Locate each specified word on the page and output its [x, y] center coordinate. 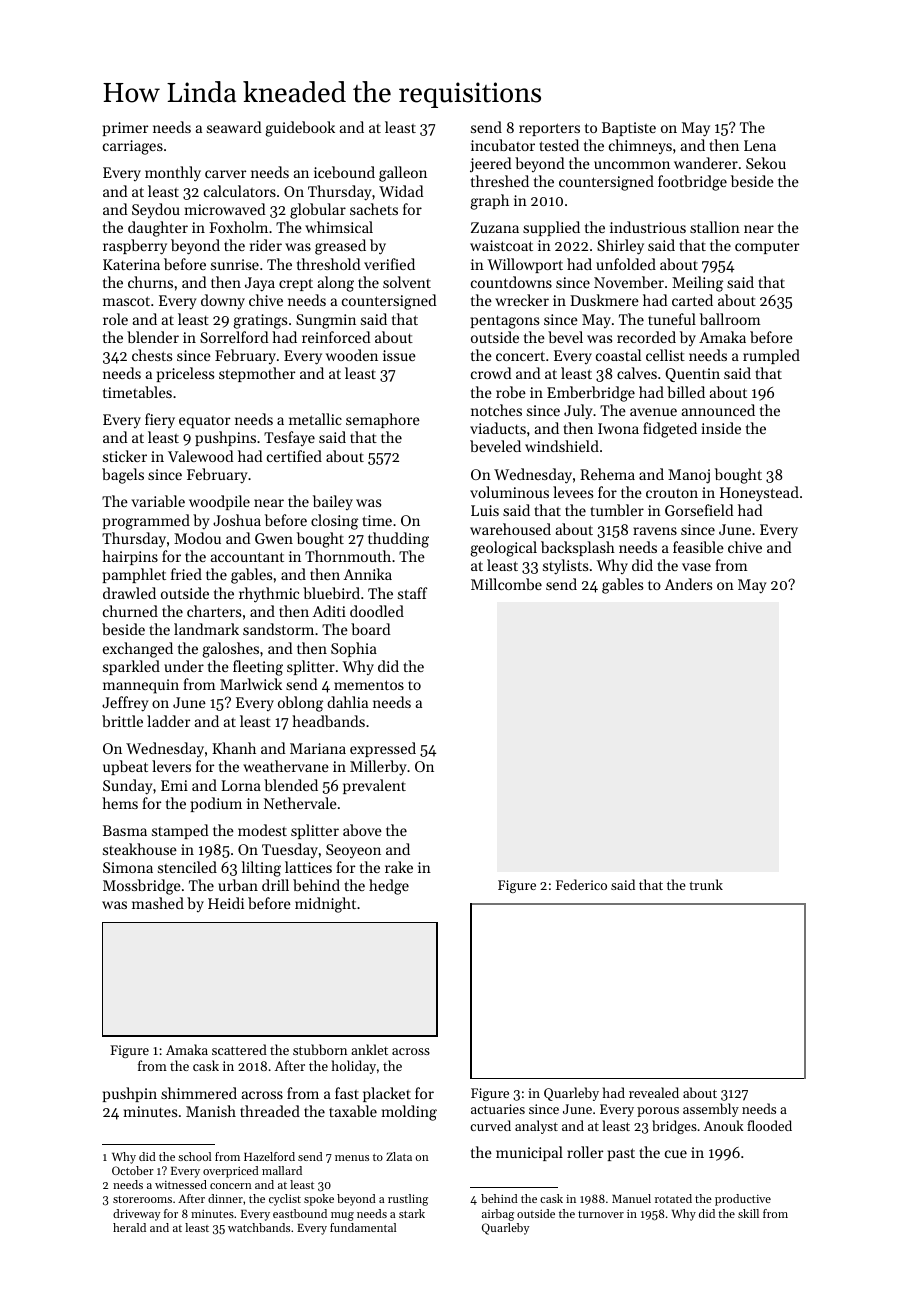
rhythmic [269, 595]
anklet [369, 1049]
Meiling [697, 284]
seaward [234, 127]
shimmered [199, 1093]
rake [399, 867]
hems [120, 803]
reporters [549, 129]
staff [412, 593]
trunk [706, 884]
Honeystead [759, 494]
